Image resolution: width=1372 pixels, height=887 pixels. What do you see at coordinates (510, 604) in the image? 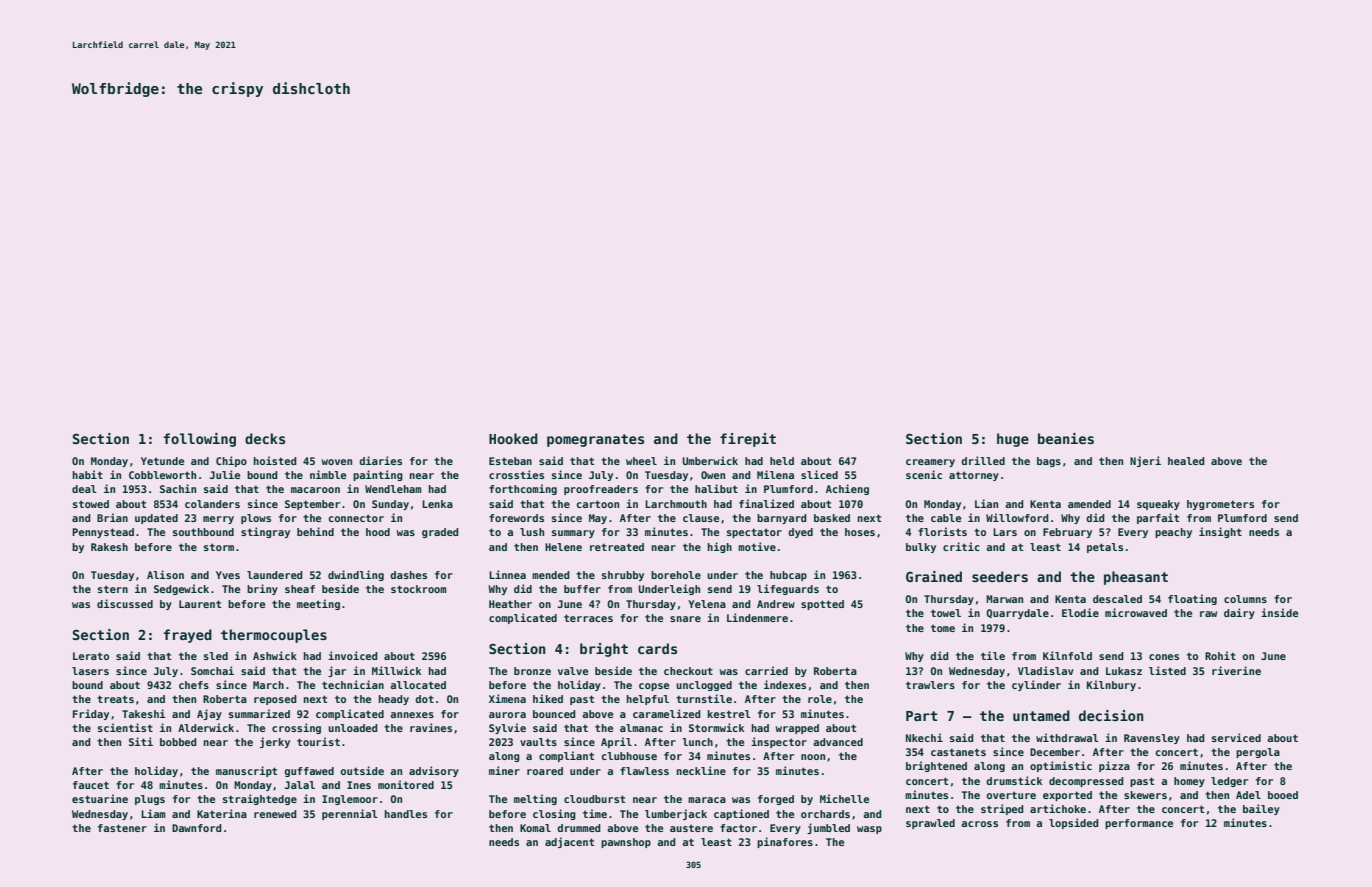
I see `Heather` at bounding box center [510, 604].
